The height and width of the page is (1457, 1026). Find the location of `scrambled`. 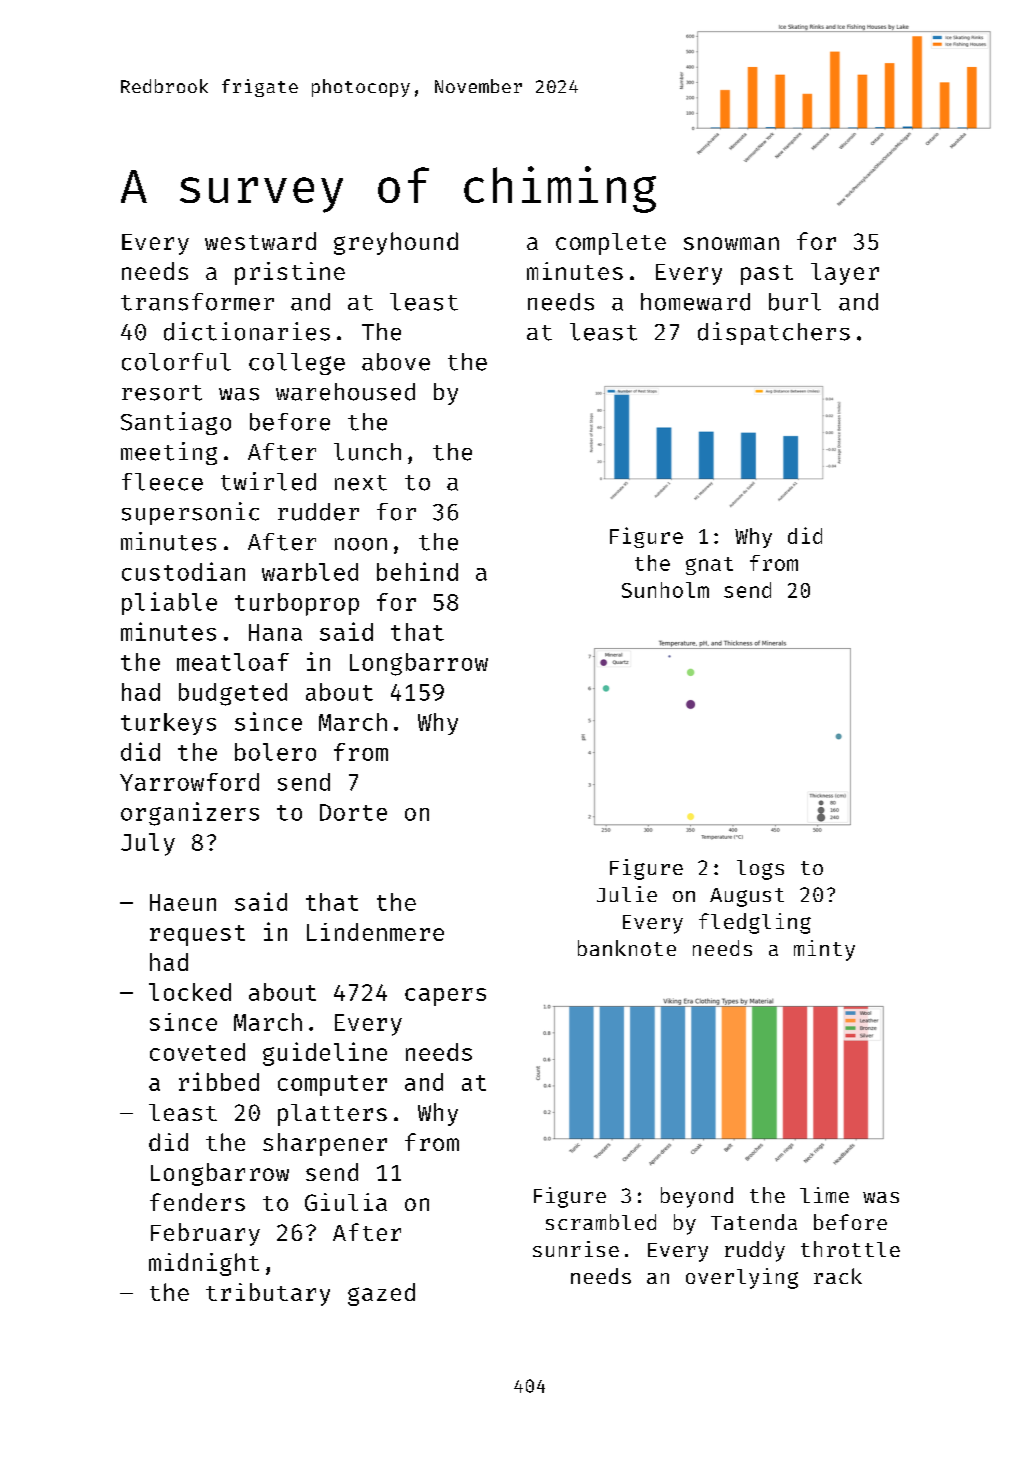

scrambled is located at coordinates (601, 1222).
